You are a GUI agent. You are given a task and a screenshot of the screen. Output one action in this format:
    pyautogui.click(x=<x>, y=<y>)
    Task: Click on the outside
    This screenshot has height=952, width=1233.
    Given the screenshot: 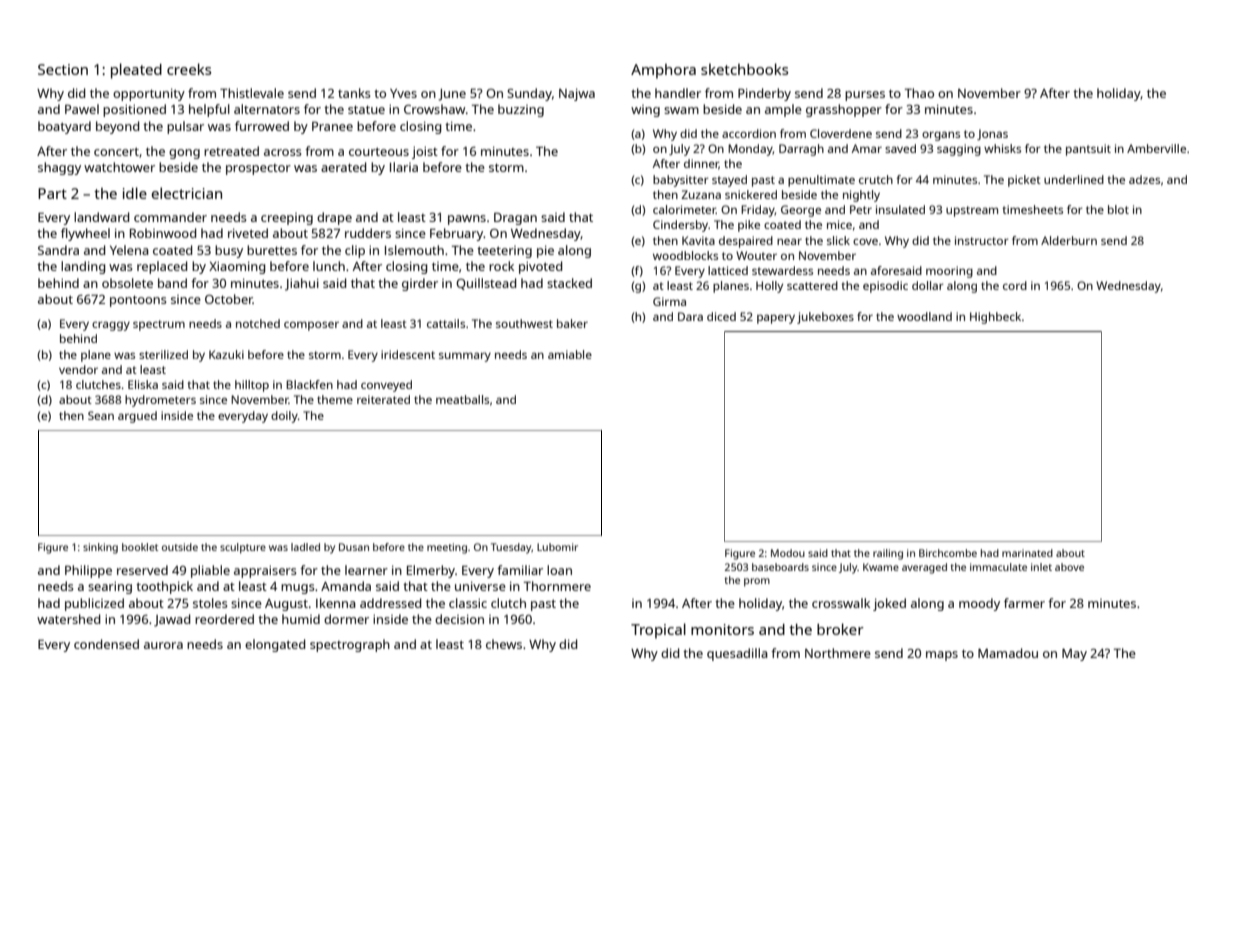 What is the action you would take?
    pyautogui.click(x=180, y=547)
